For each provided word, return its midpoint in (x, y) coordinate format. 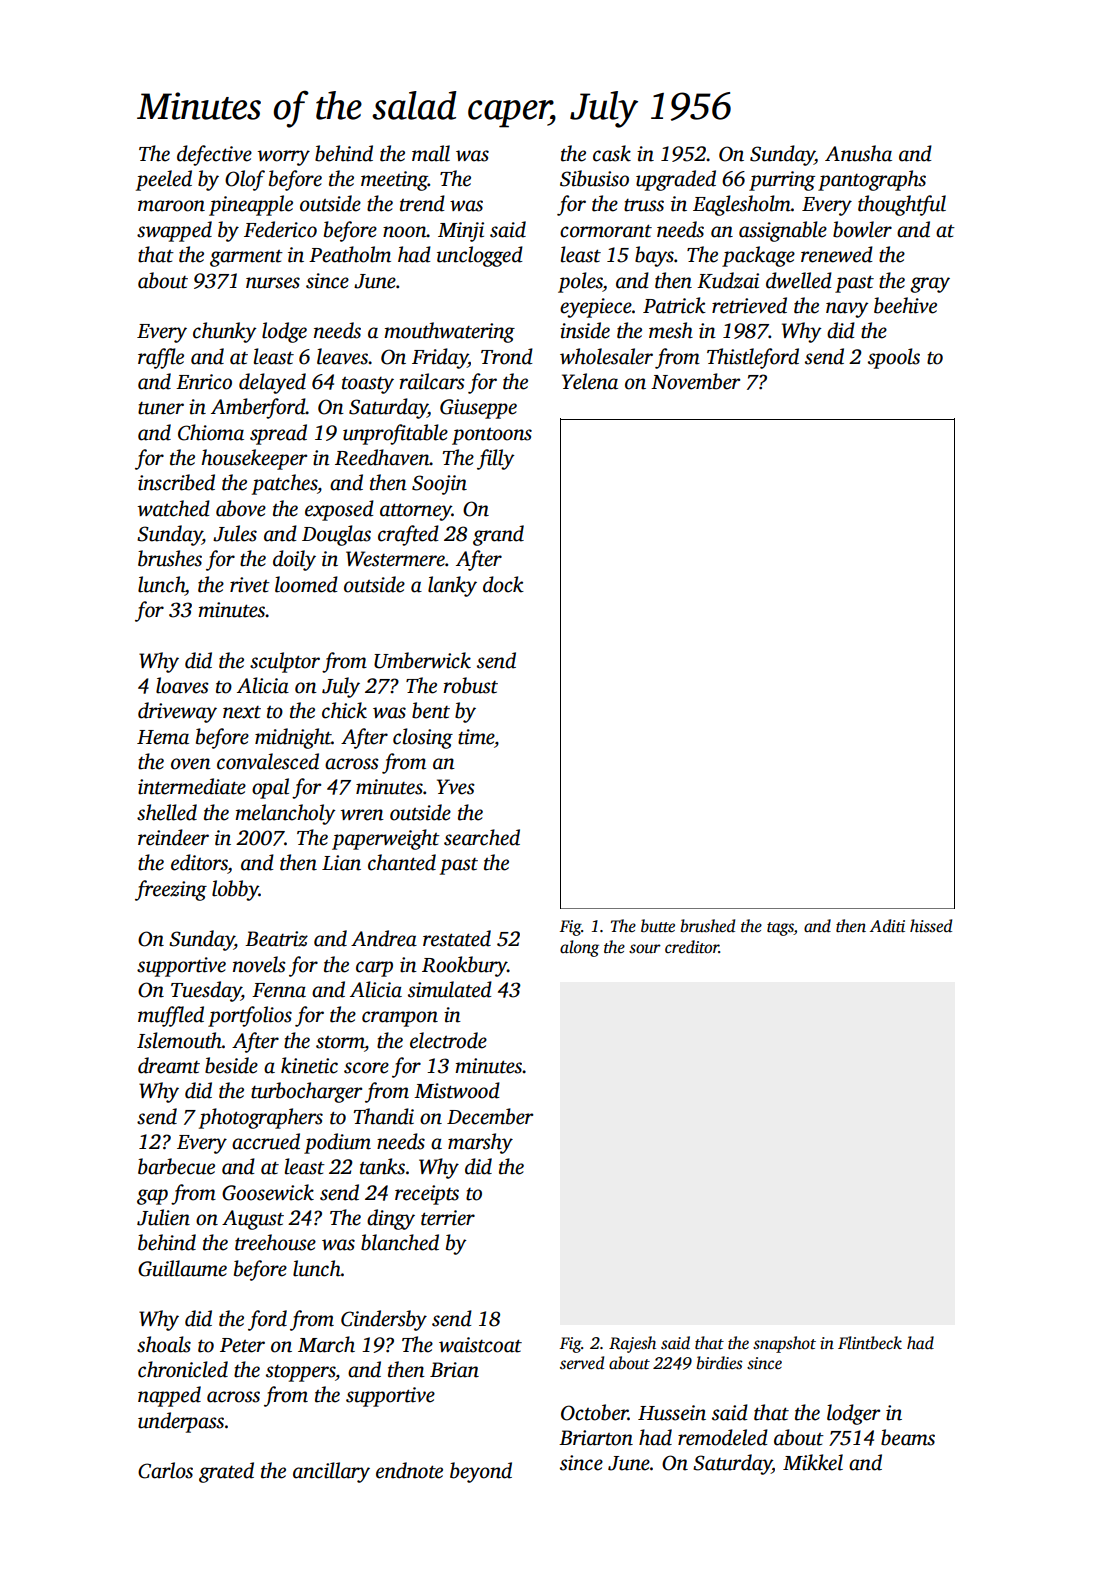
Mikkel (813, 1462)
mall (431, 153)
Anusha (858, 153)
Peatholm (350, 254)
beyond (481, 1472)
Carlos (165, 1470)
